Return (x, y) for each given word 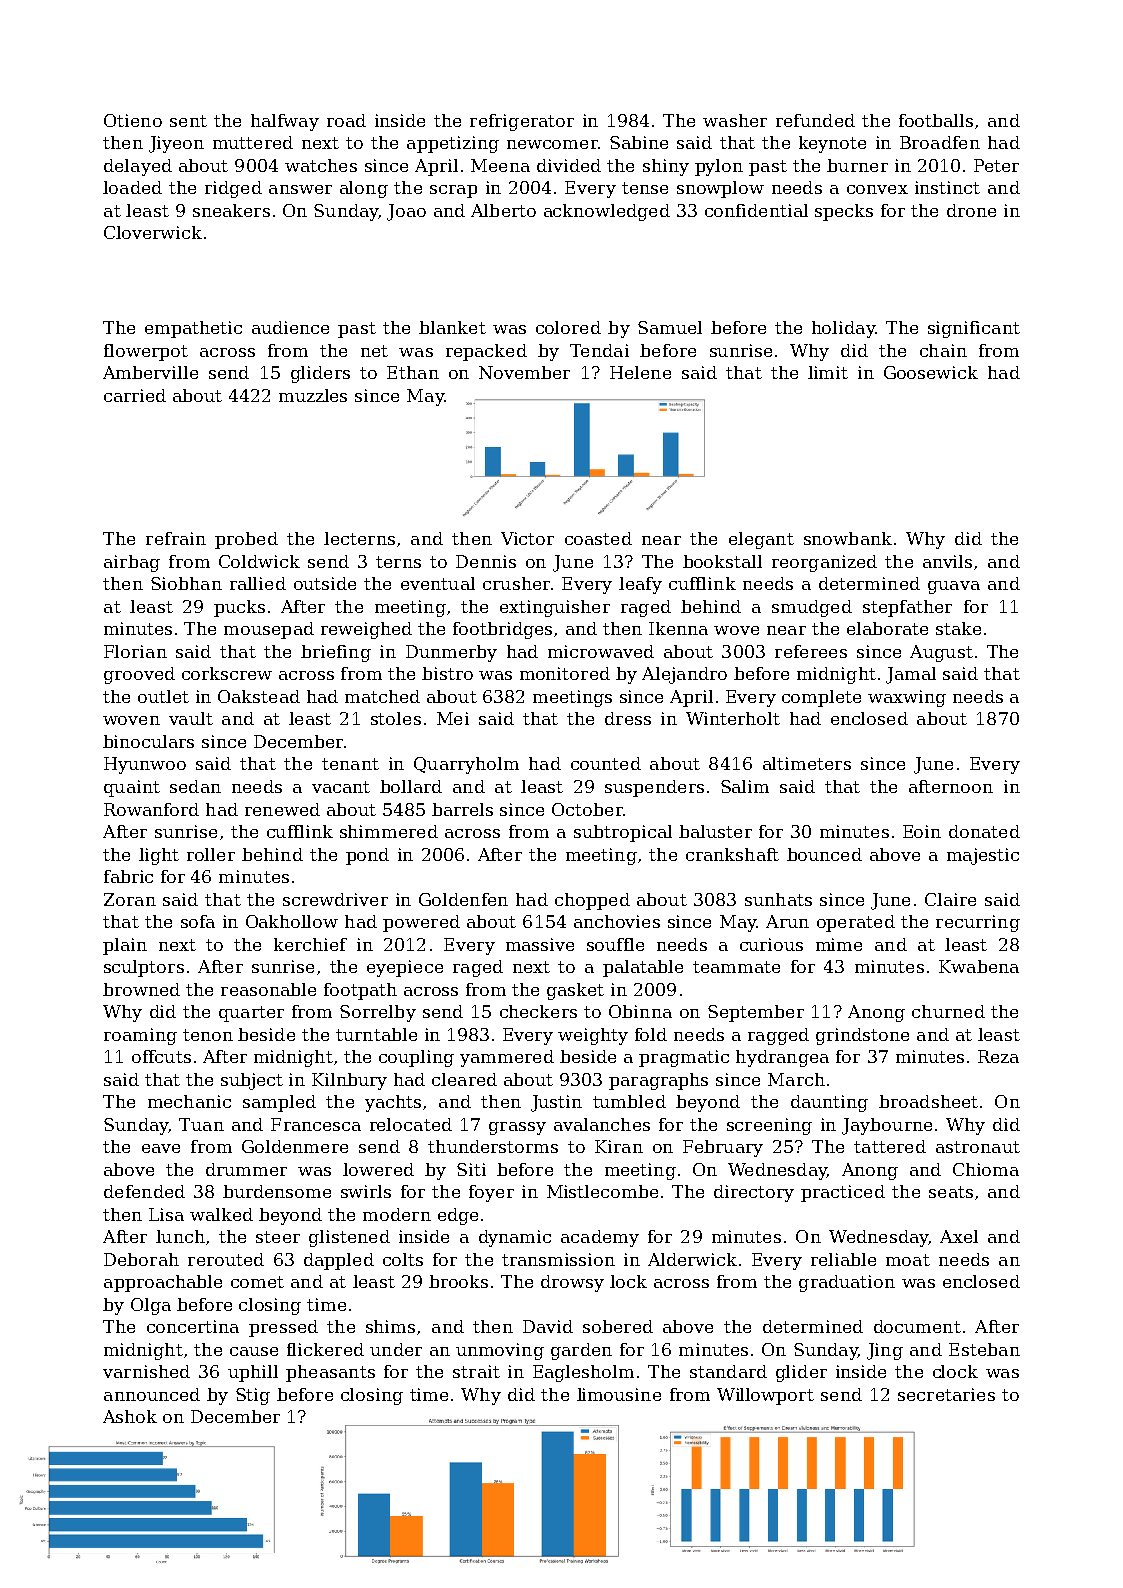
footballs (936, 120)
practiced (843, 1193)
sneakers (231, 210)
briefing (336, 653)
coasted (598, 538)
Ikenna (678, 628)
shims (390, 1326)
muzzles (313, 395)
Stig (253, 1396)
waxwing (907, 698)
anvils (947, 561)
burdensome (277, 1191)
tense (645, 188)
